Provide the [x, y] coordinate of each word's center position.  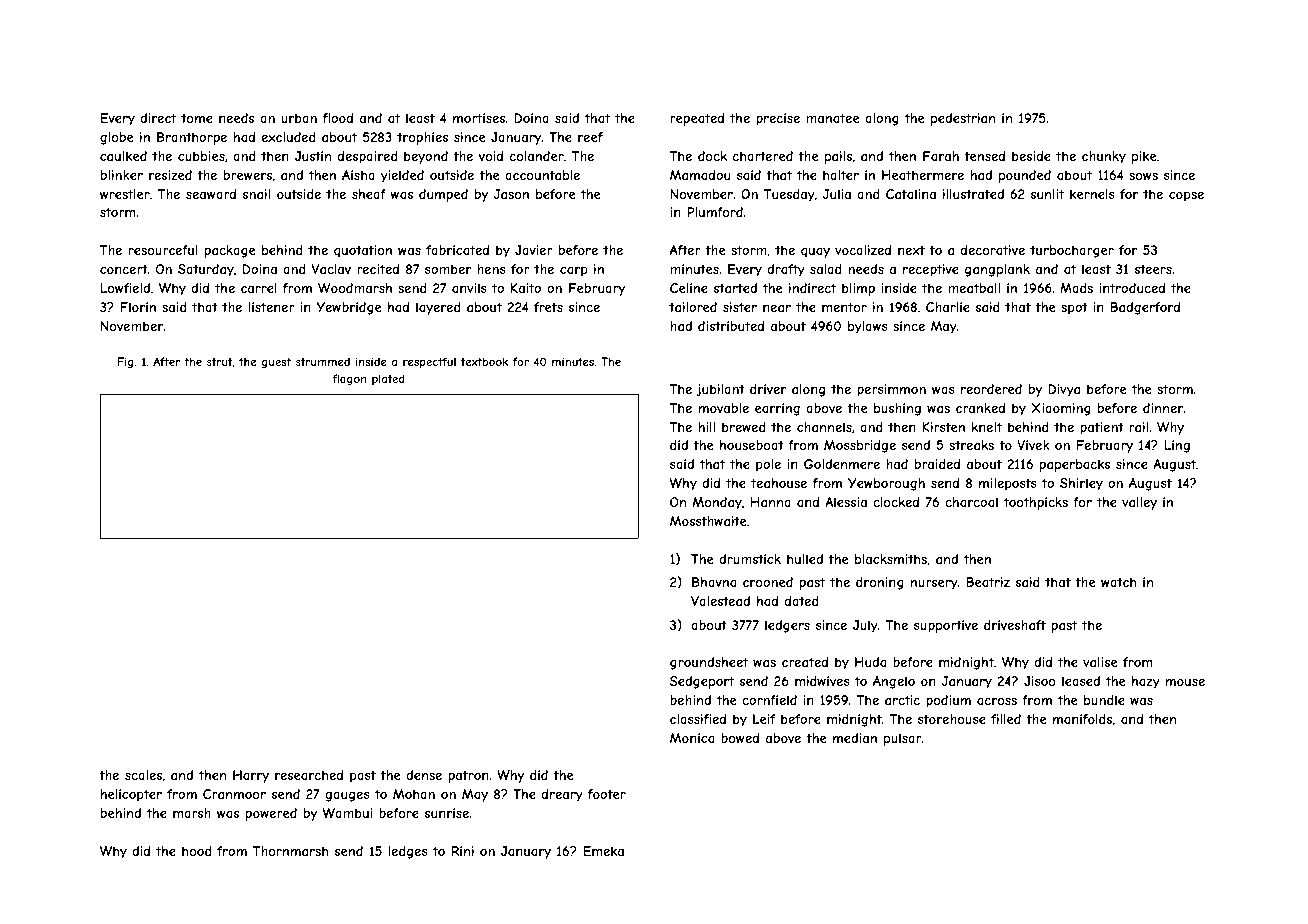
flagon [349, 379]
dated [802, 601]
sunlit [1047, 194]
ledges [408, 852]
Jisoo [1040, 681]
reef [590, 137]
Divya [1064, 390]
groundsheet [709, 663]
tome [197, 118]
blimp [858, 289]
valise [1100, 662]
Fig [125, 362]
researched [309, 775]
